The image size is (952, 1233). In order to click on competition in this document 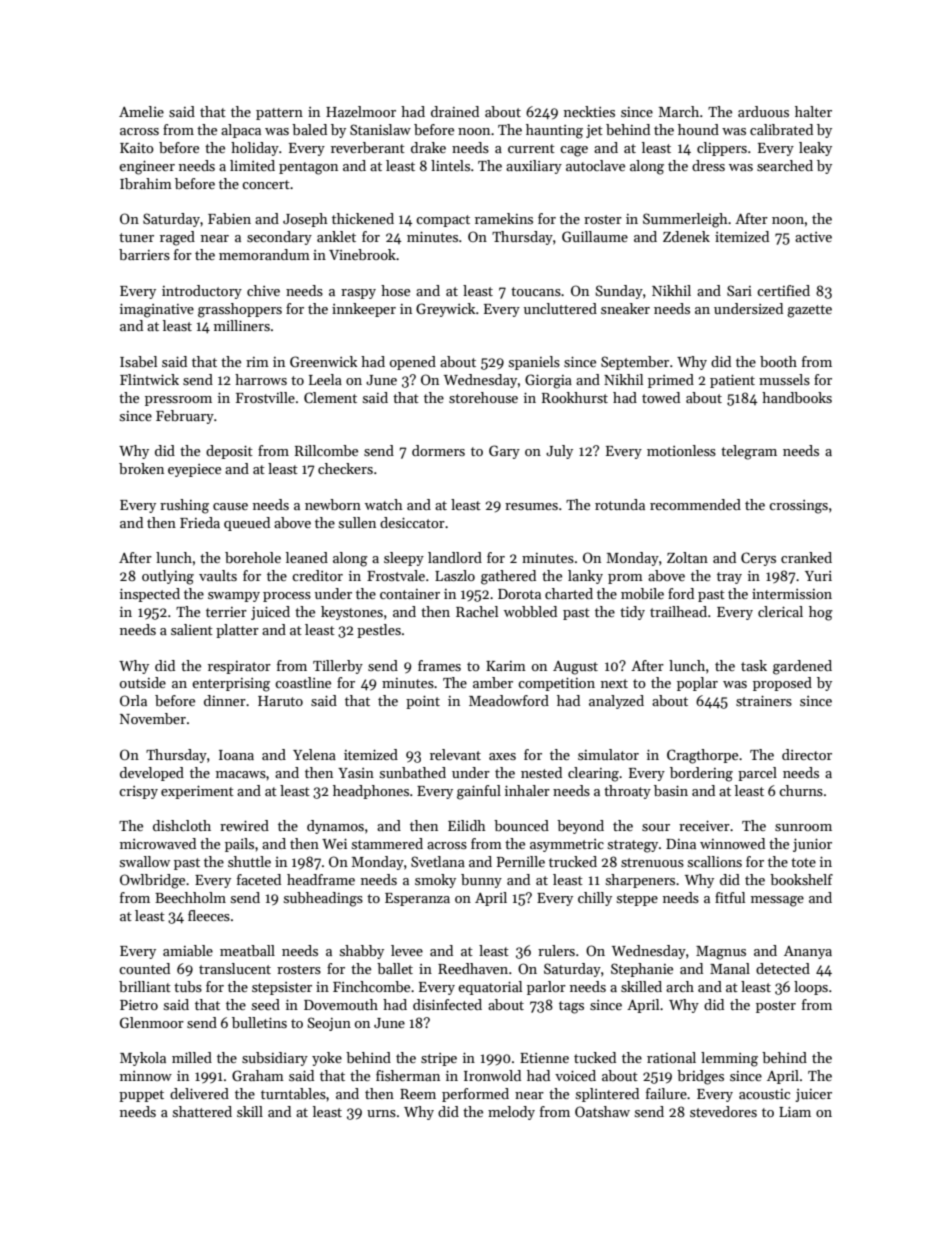, I will do `click(556, 684)`.
